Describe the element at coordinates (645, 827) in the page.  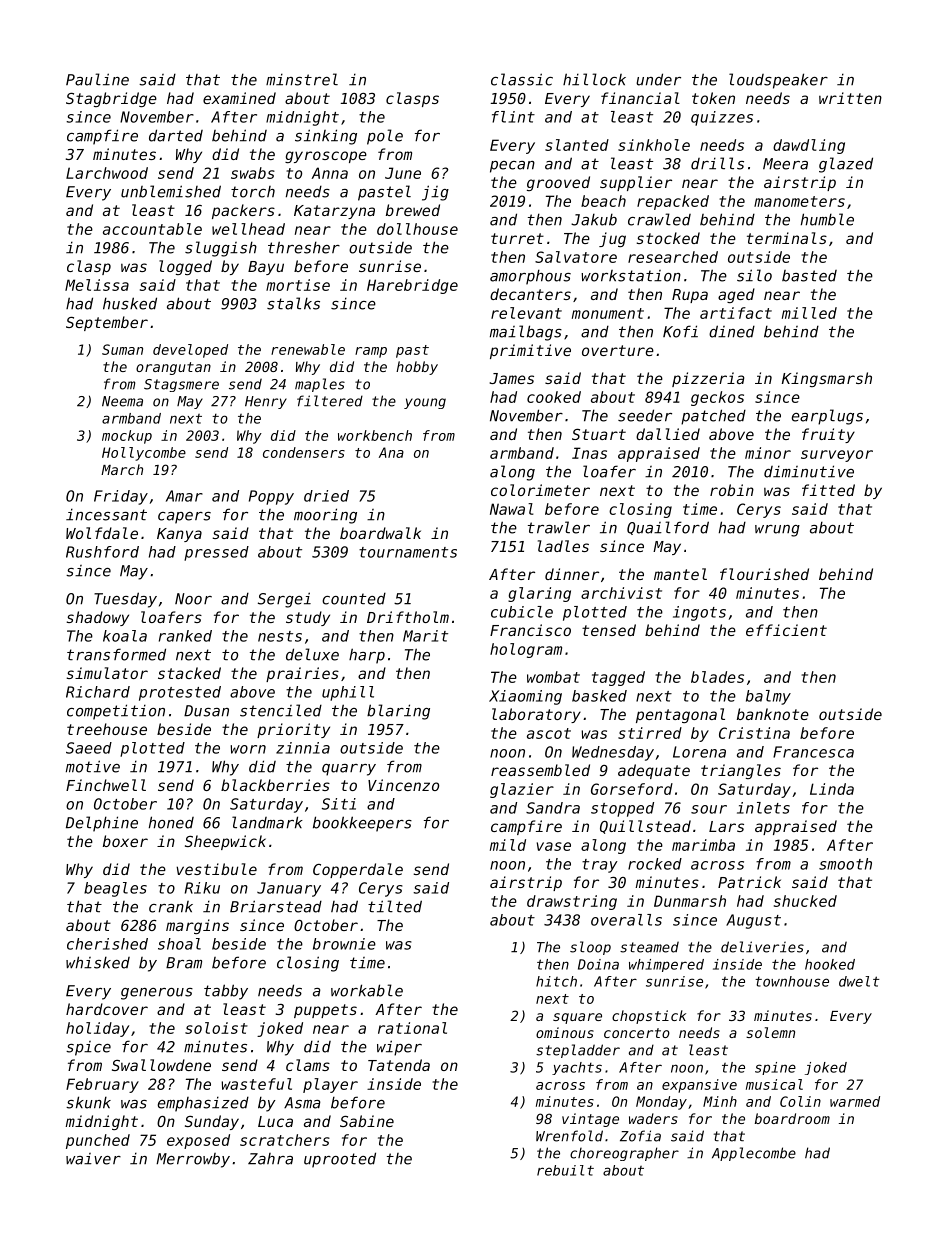
I see `Quillstead` at that location.
